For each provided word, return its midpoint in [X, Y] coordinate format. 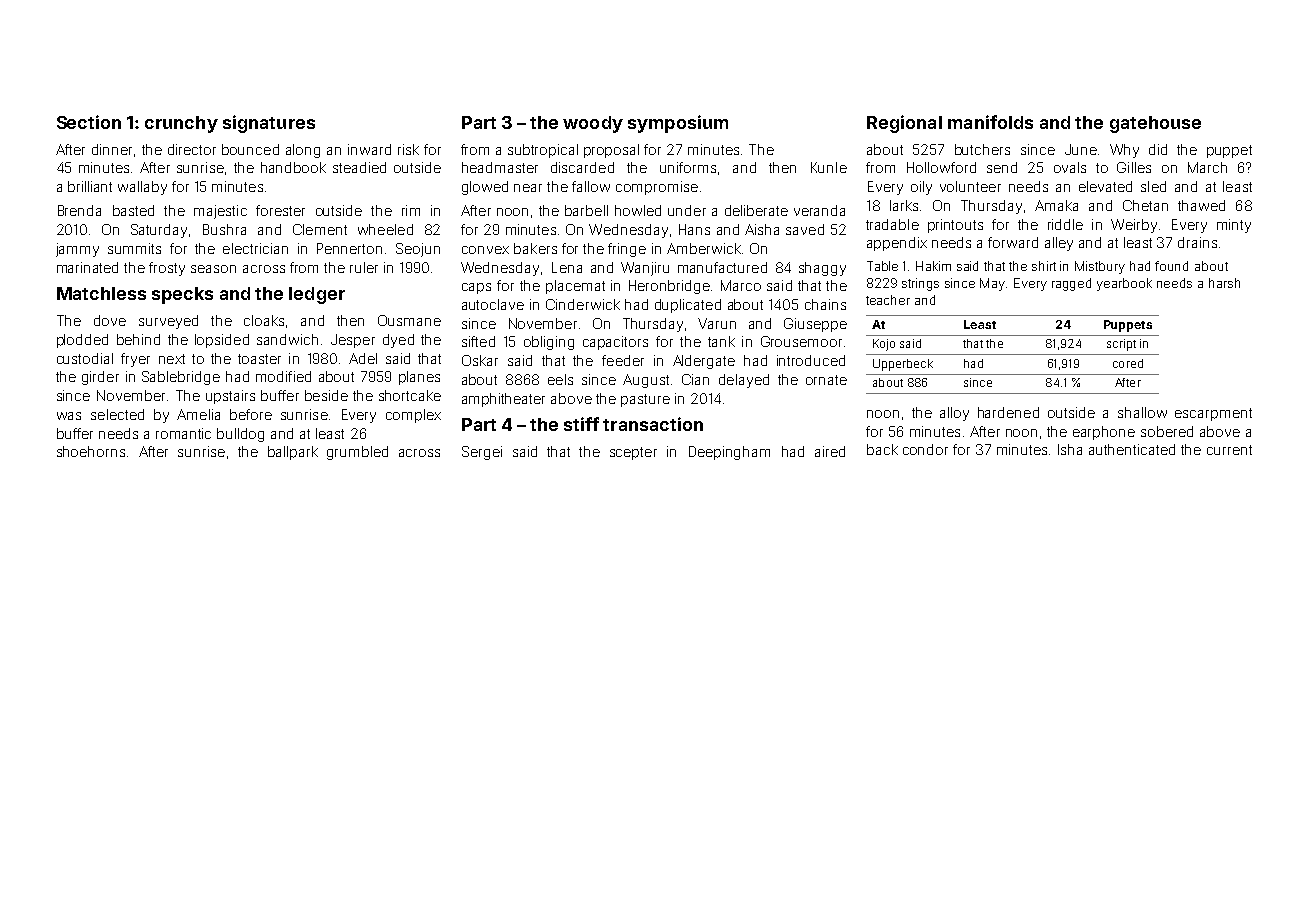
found [1171, 266]
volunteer [970, 186]
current [1229, 450]
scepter [633, 453]
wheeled [385, 229]
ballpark [293, 453]
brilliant [90, 186]
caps [476, 288]
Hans [694, 229]
